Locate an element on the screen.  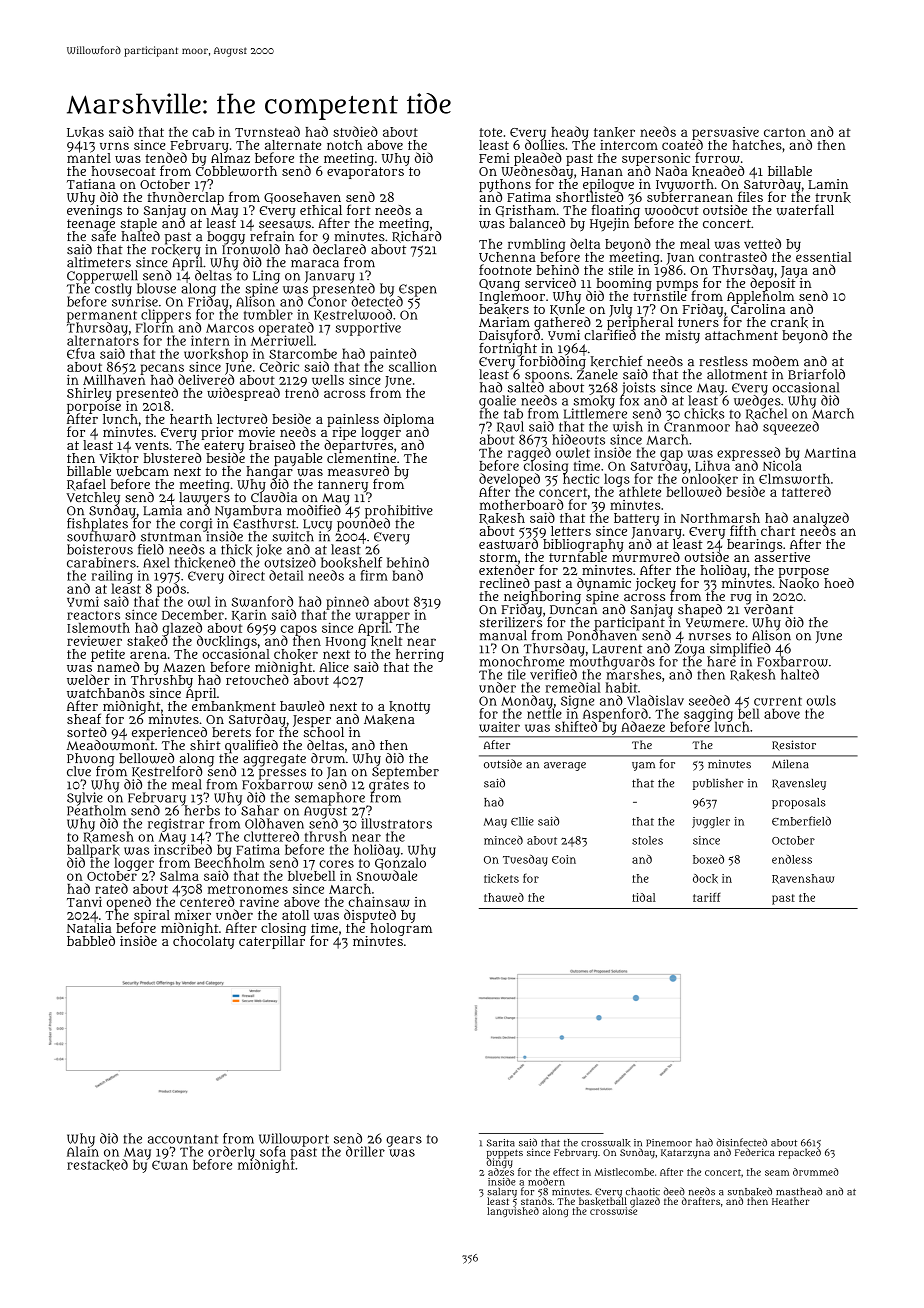
motherboard is located at coordinates (521, 504).
